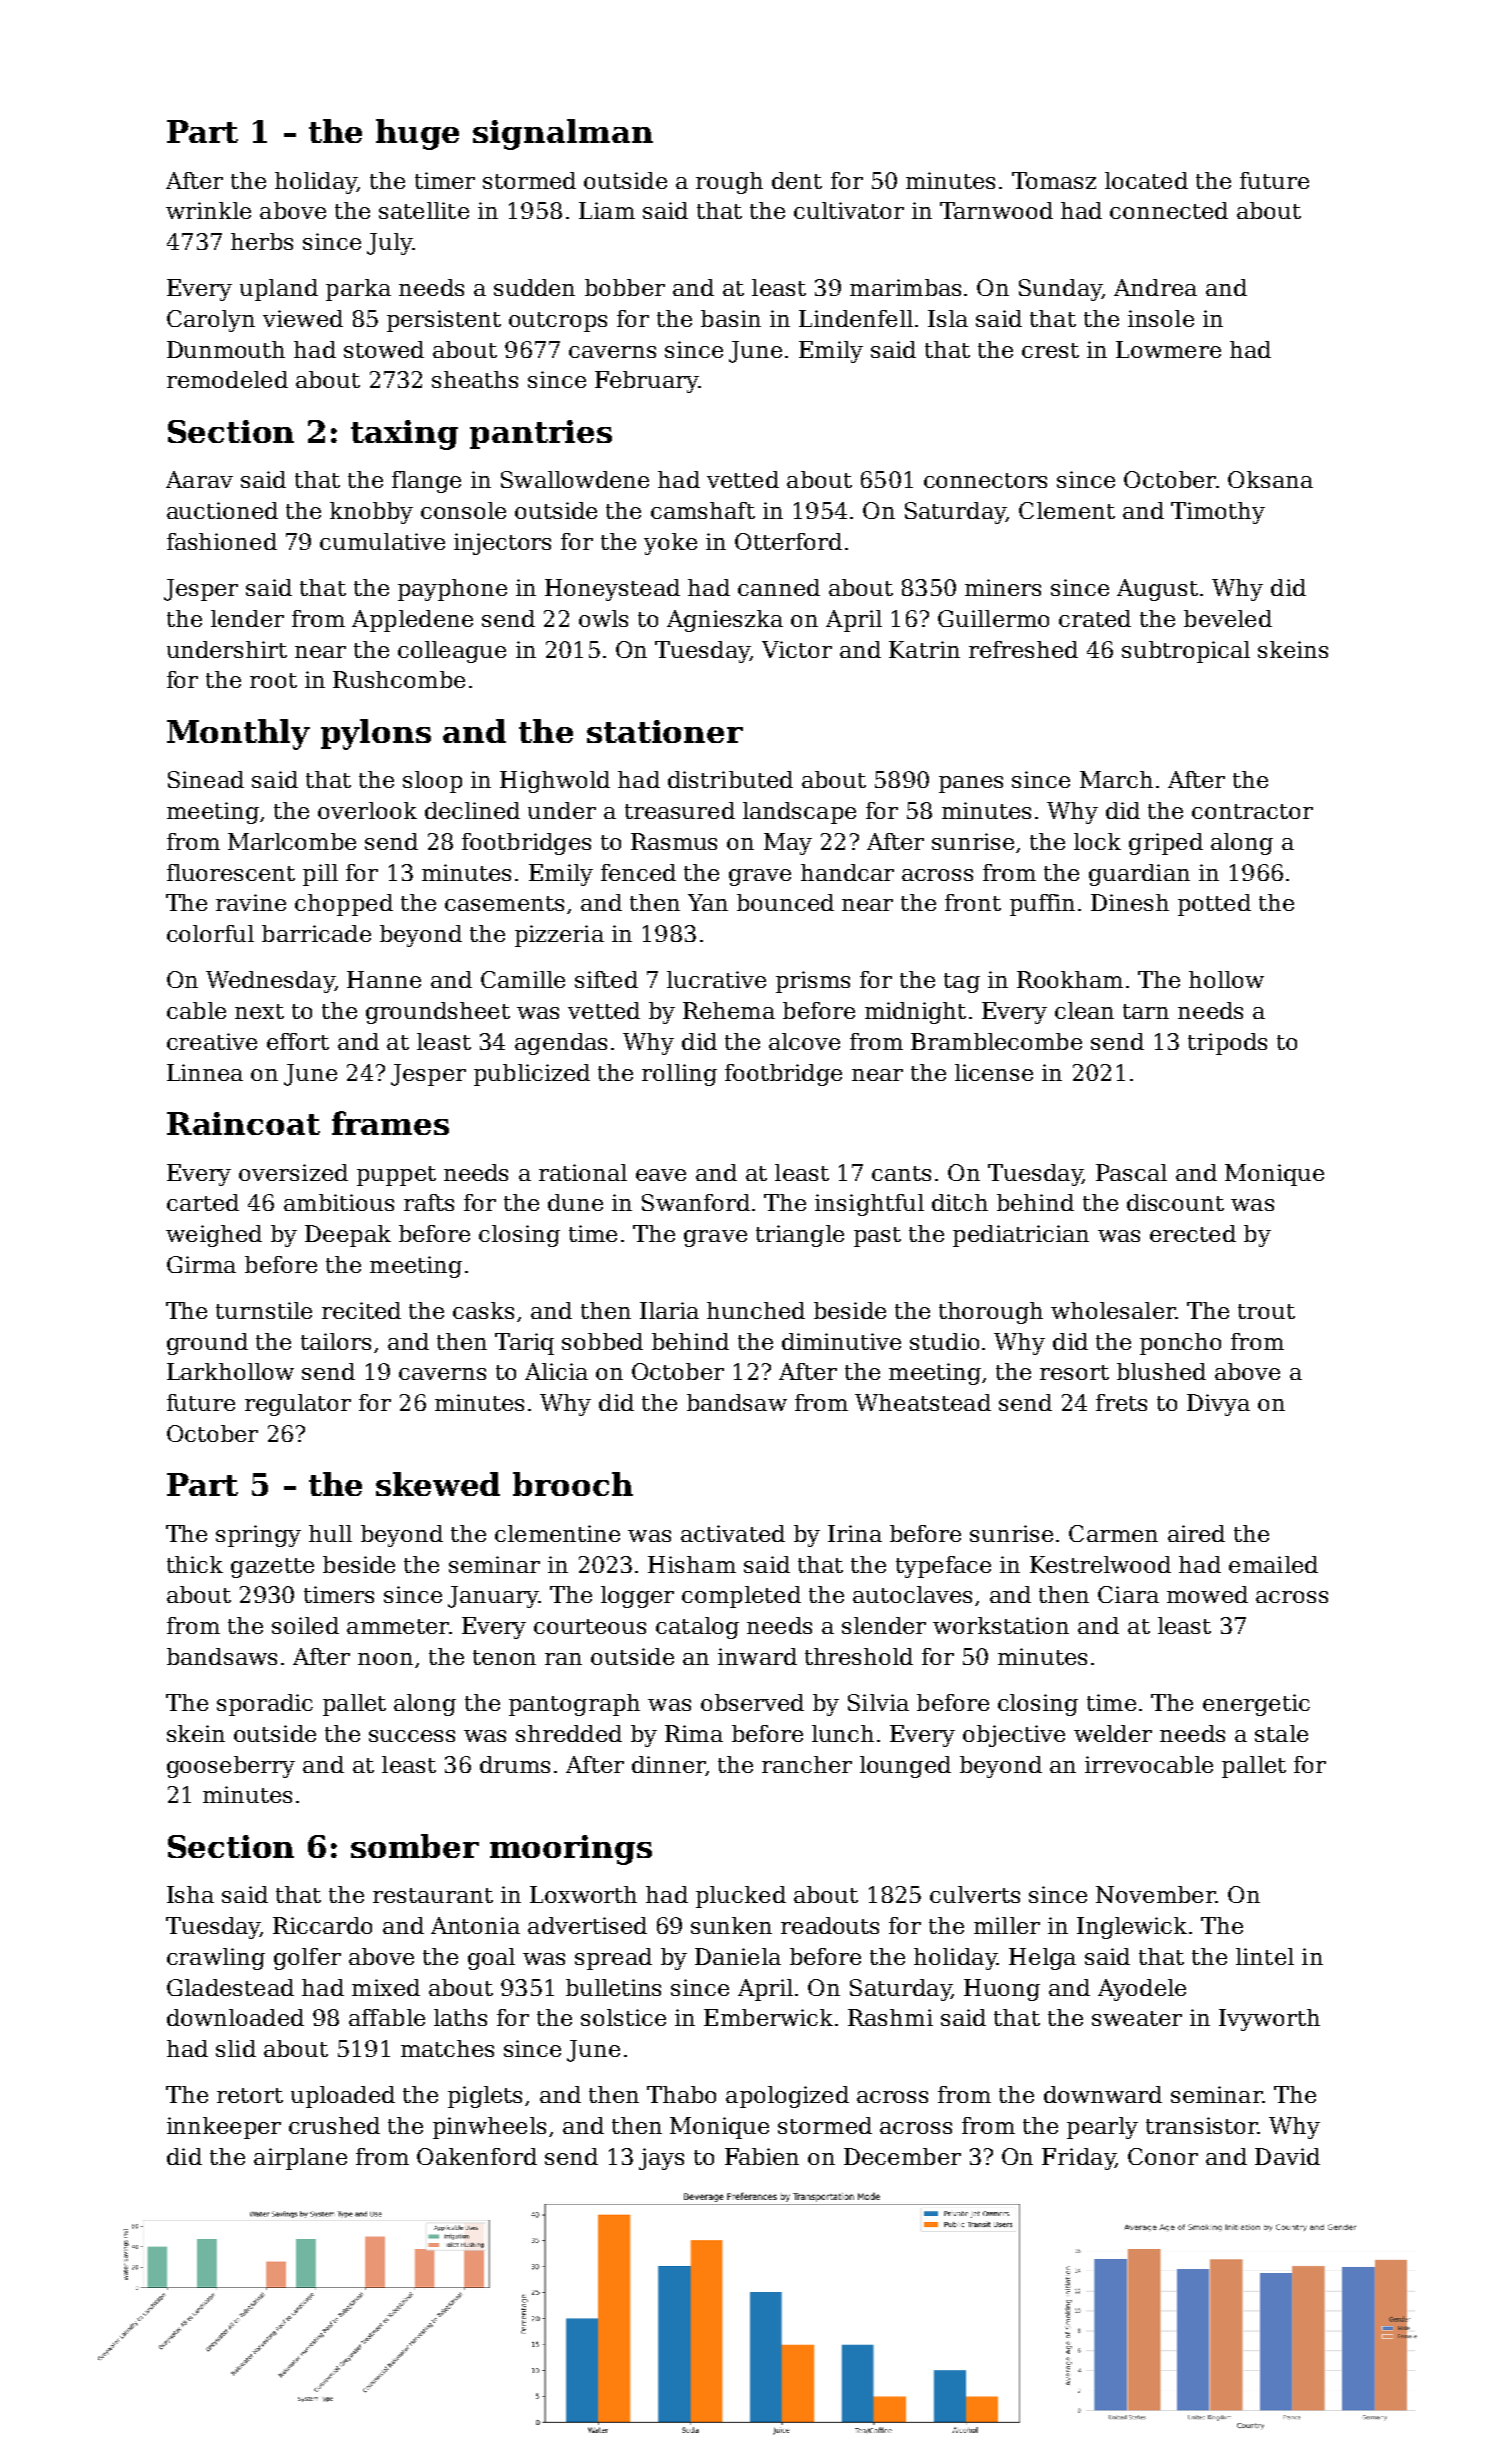 This screenshot has width=1496, height=2464. I want to click on soiled, so click(305, 1625).
